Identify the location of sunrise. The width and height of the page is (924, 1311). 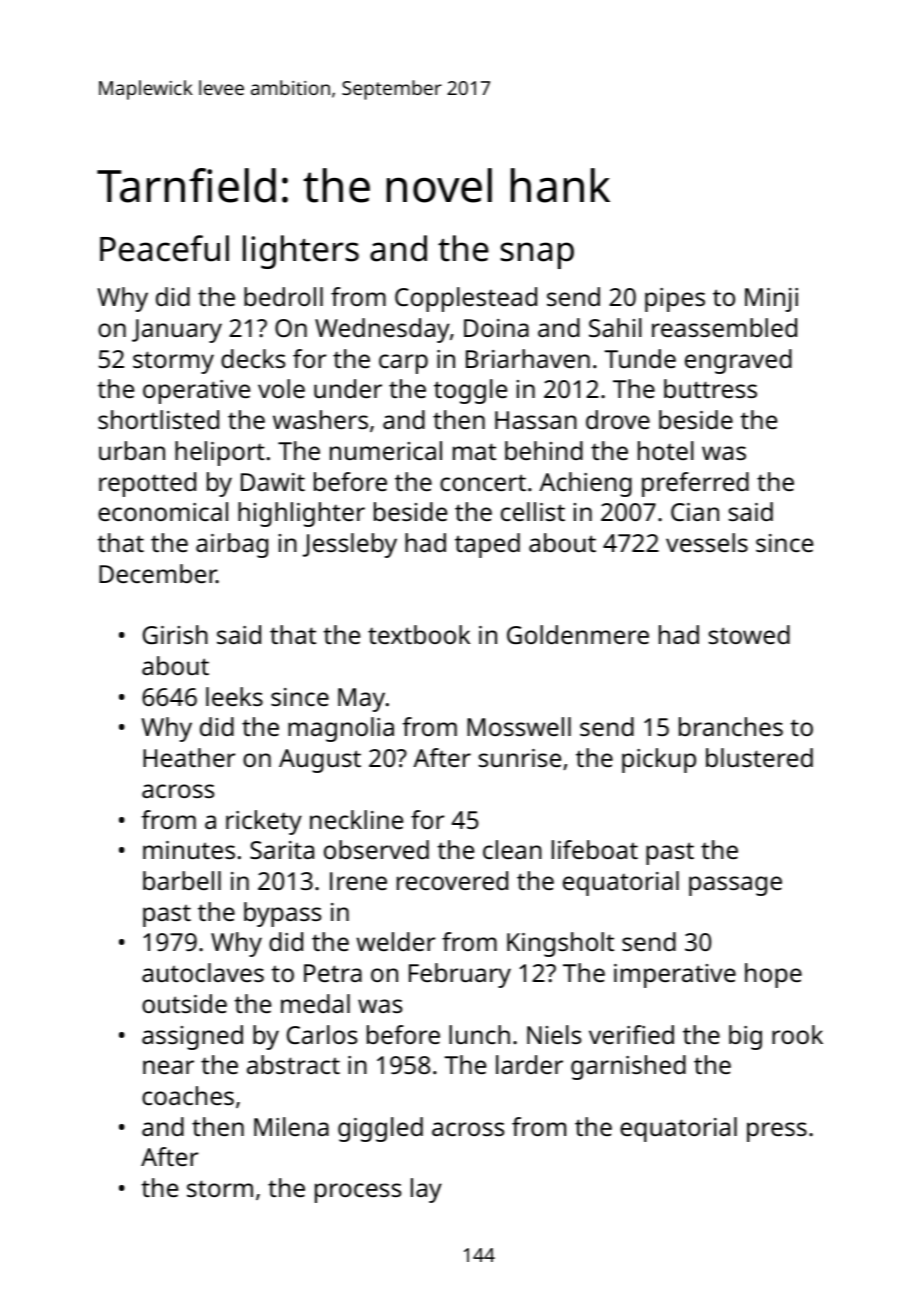
(520, 758).
